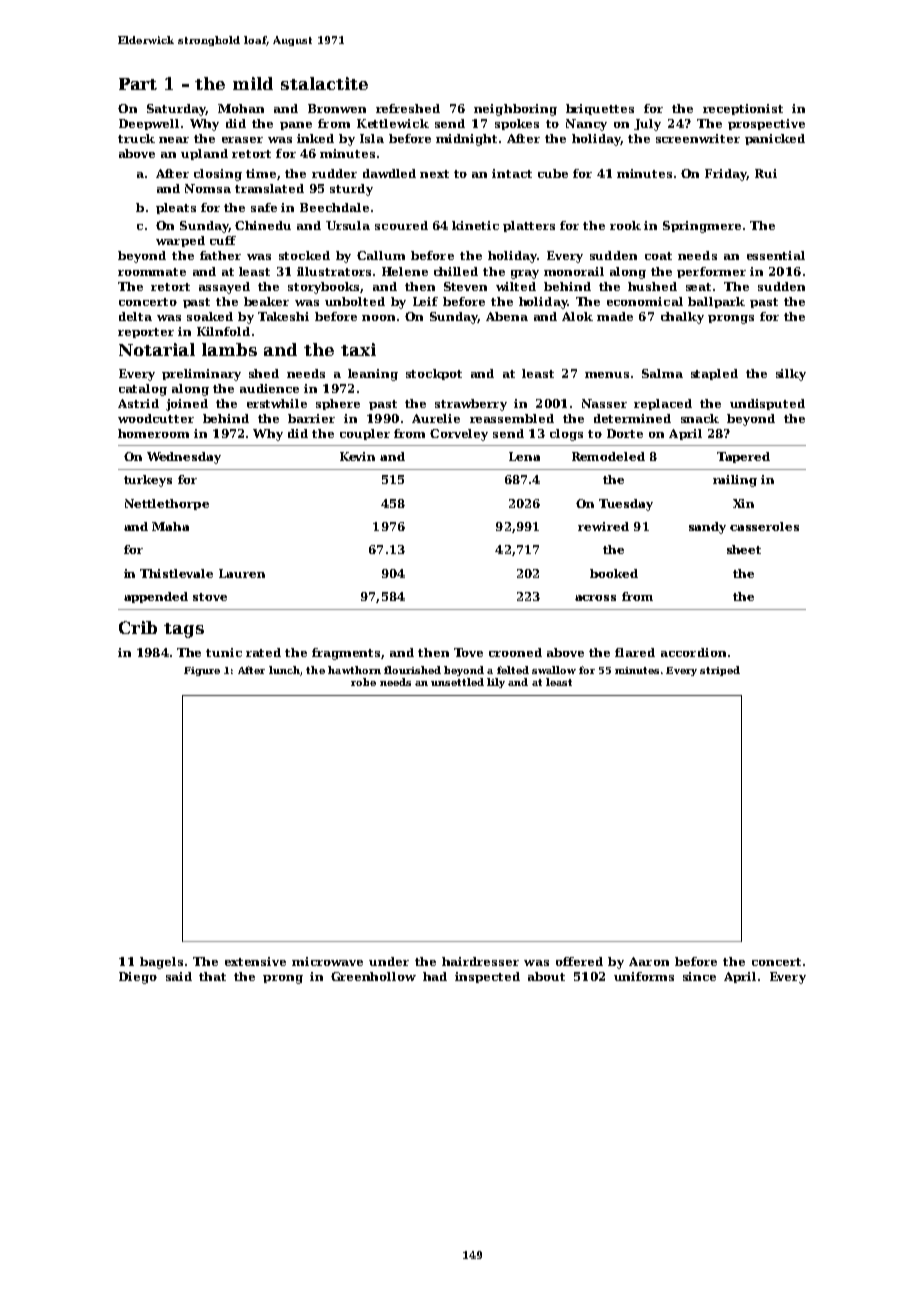  I want to click on bagels, so click(161, 963).
